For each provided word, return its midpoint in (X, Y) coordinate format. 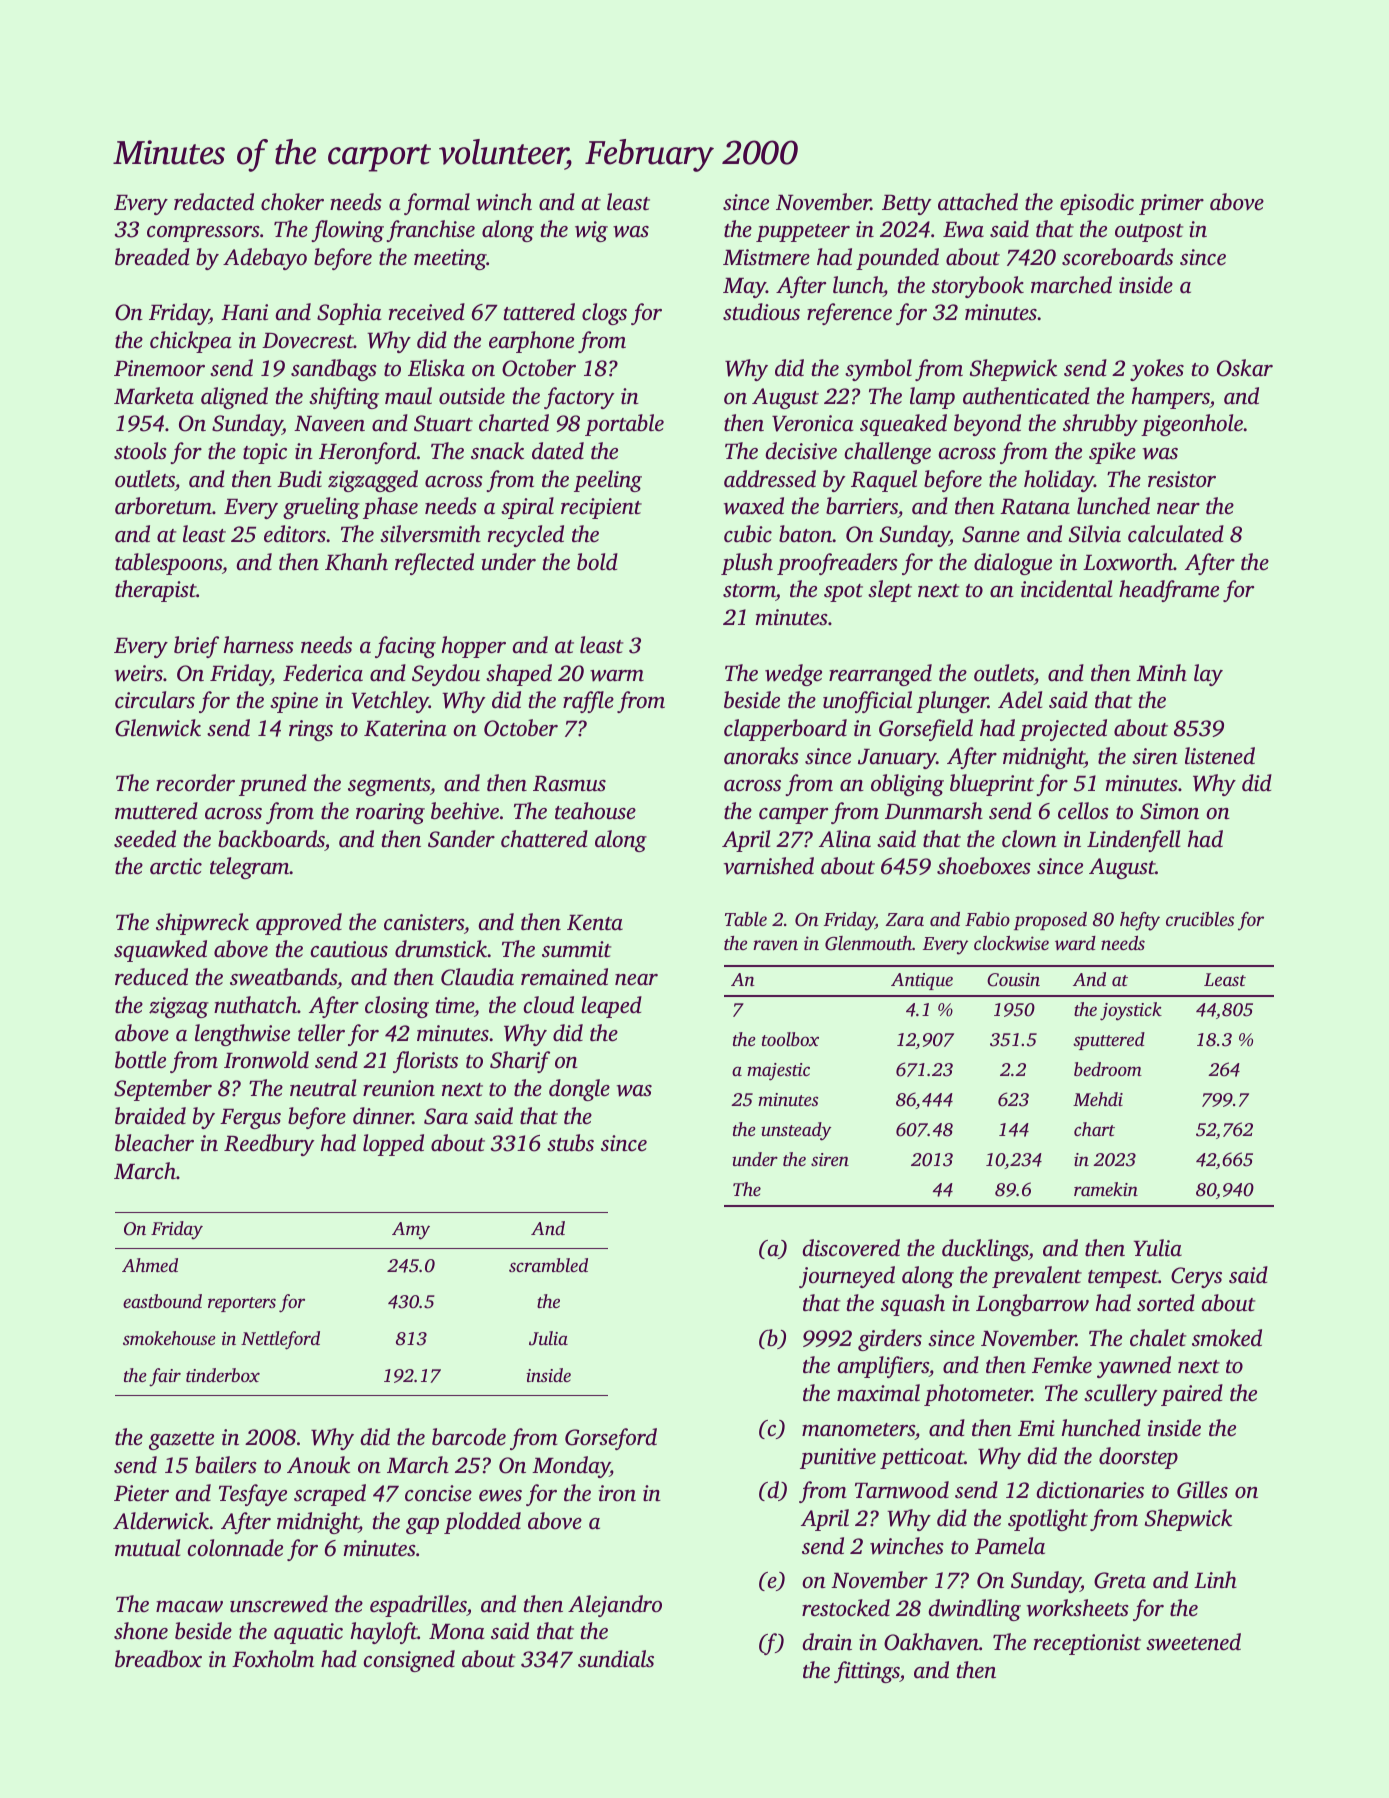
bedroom (1108, 1069)
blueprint (992, 785)
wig (591, 231)
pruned (273, 785)
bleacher (154, 1143)
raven (775, 945)
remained (564, 977)
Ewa (963, 230)
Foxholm (273, 1659)
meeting (450, 259)
